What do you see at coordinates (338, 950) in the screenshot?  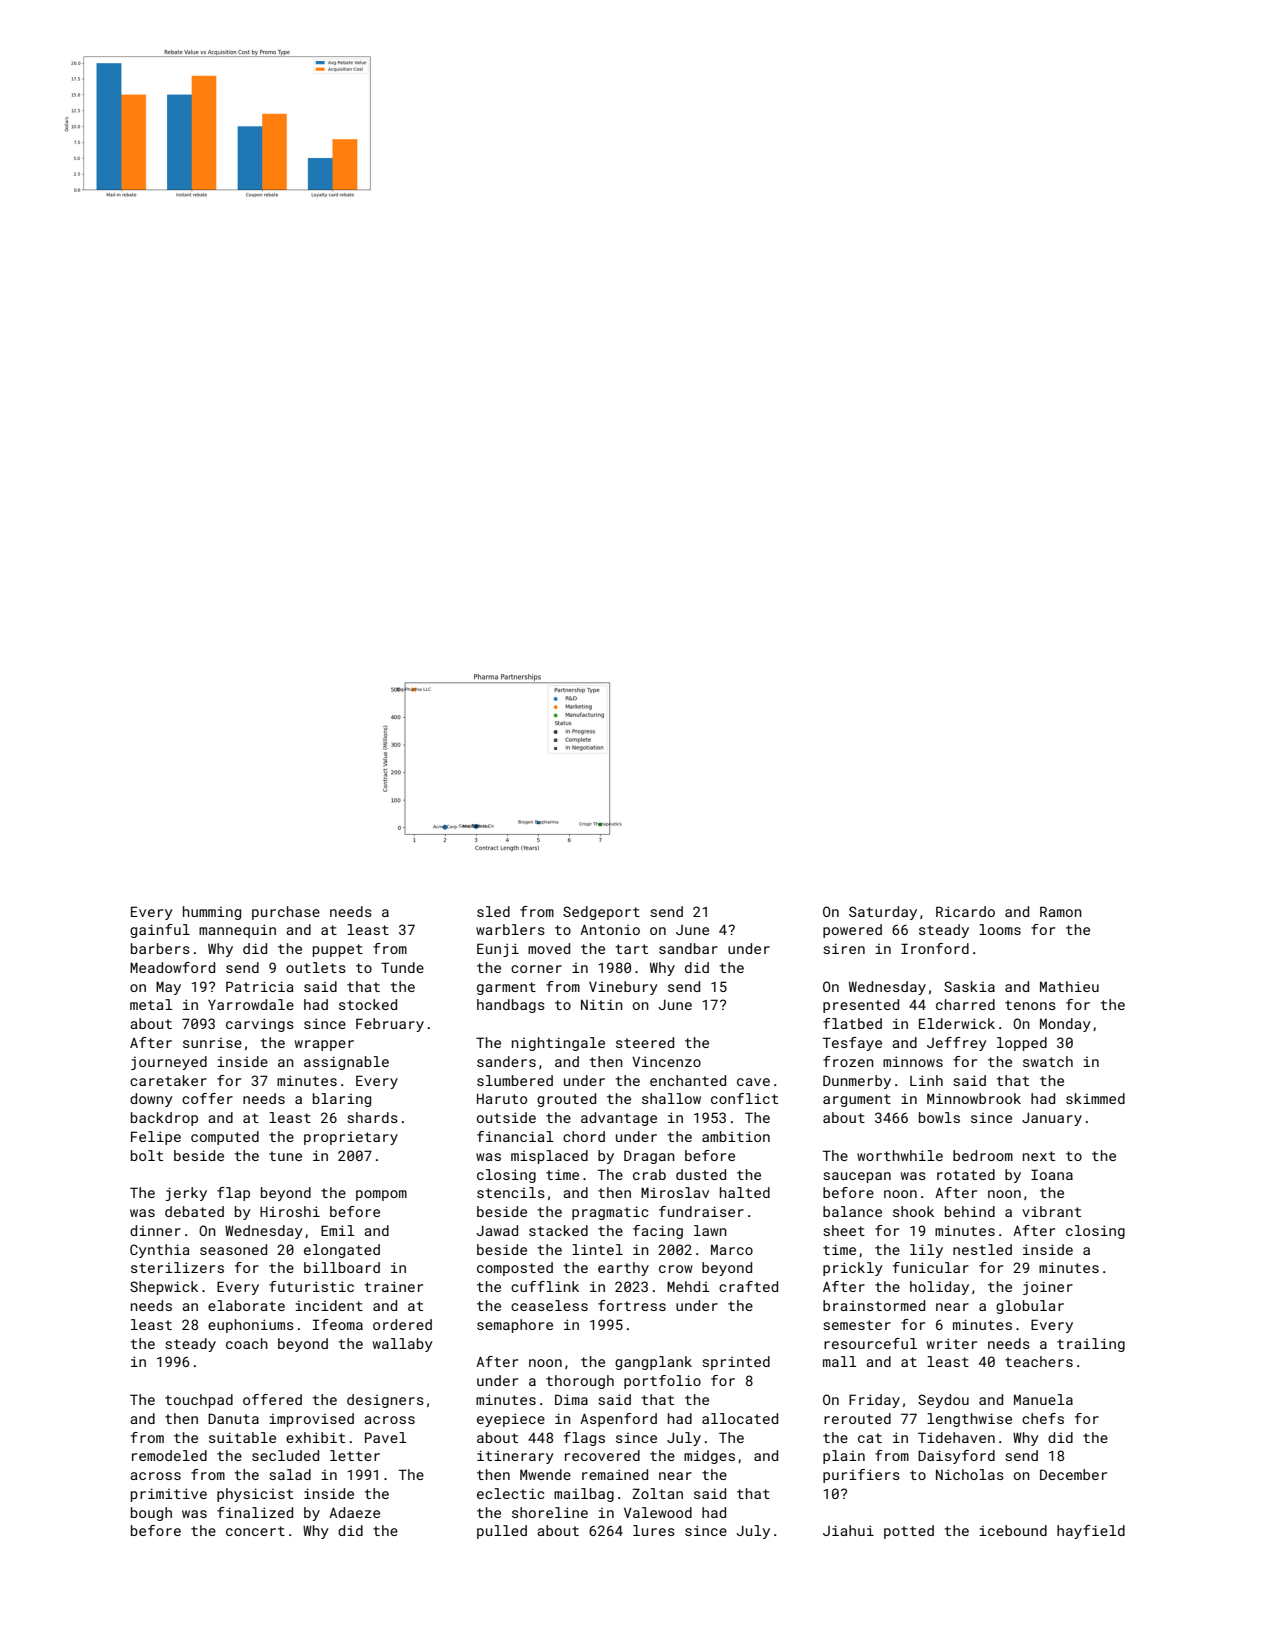 I see `puppet` at bounding box center [338, 950].
